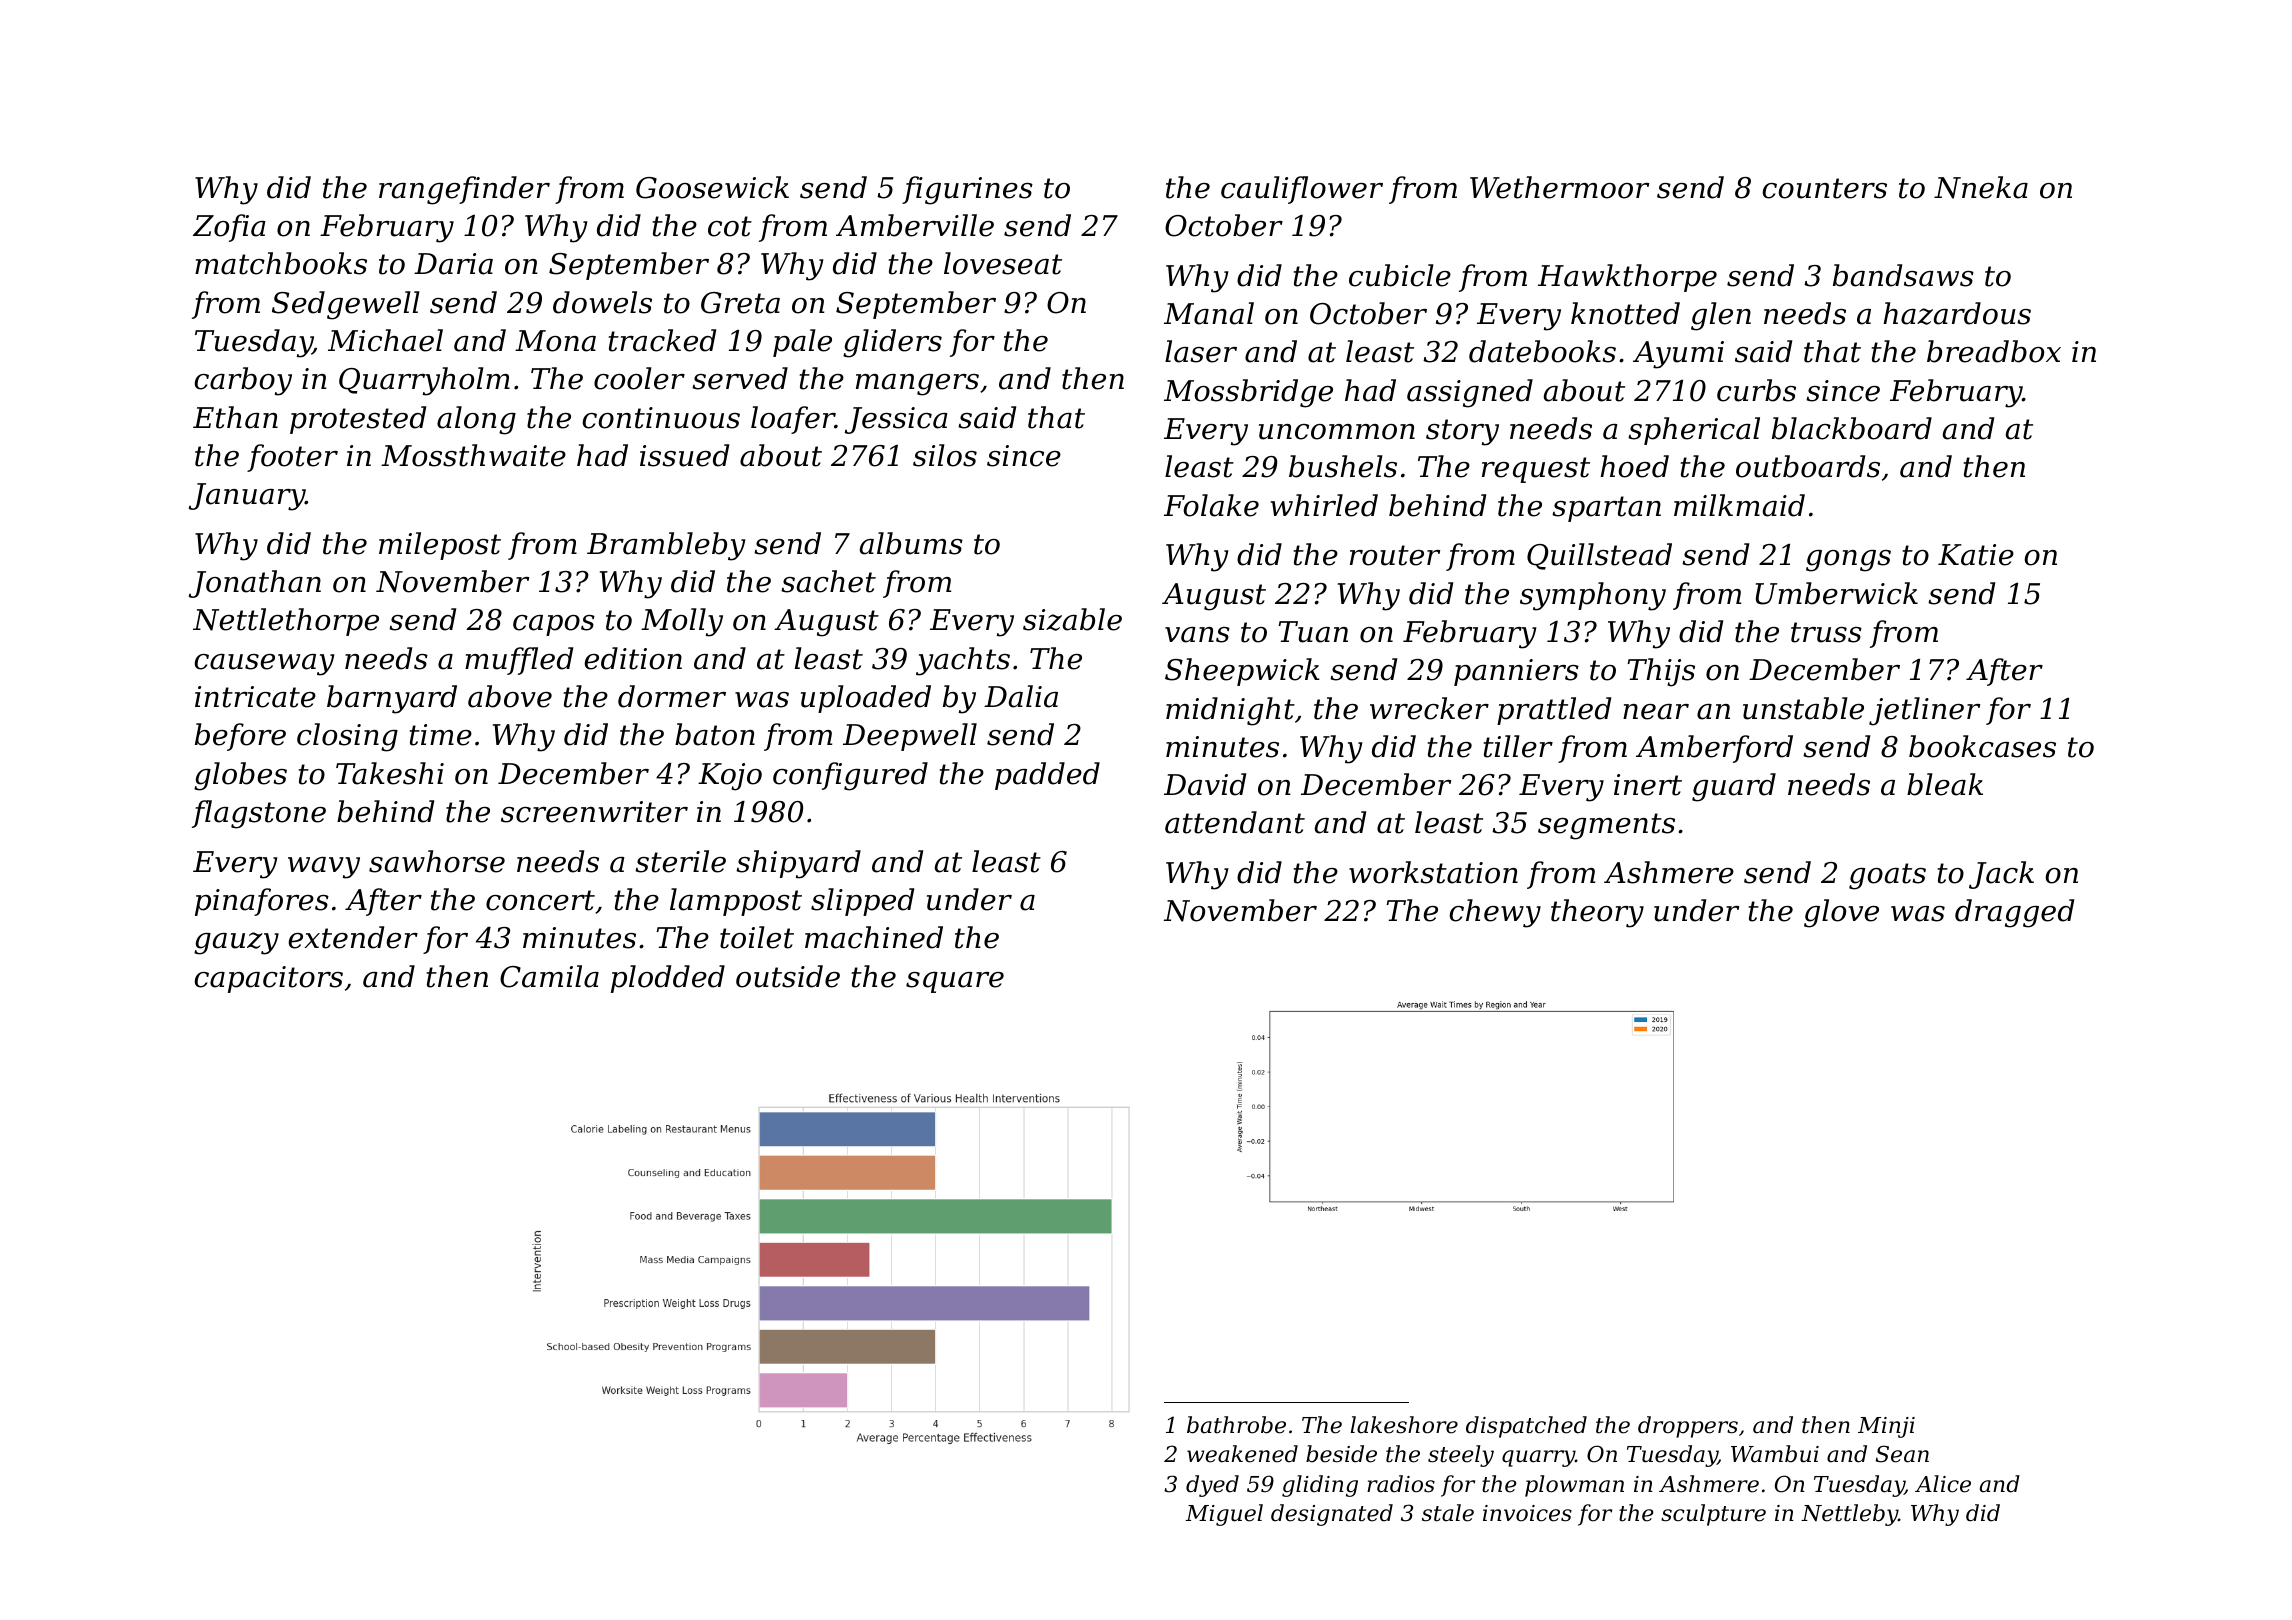 The height and width of the screenshot is (1620, 2292). I want to click on Jonathan, so click(255, 584).
